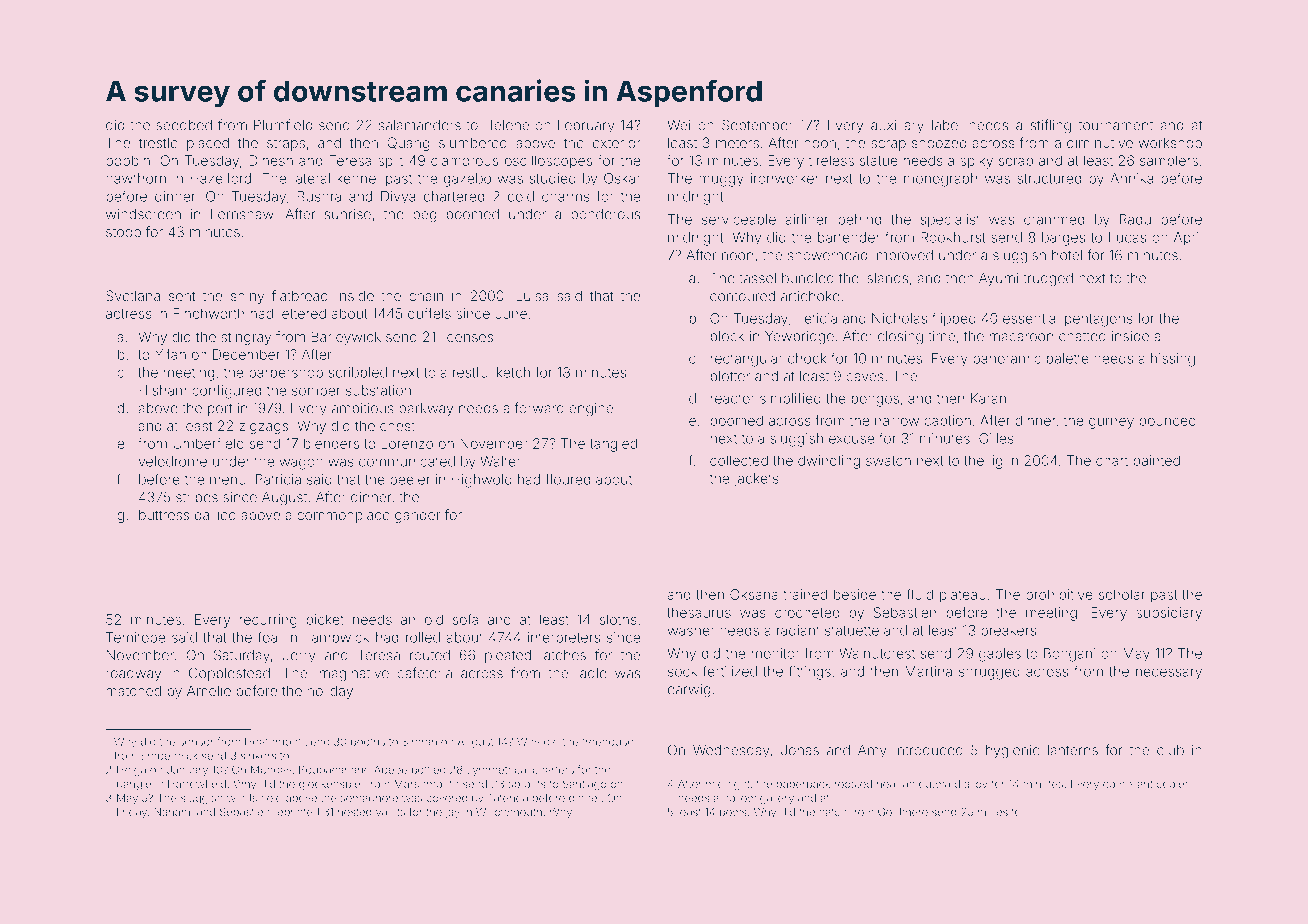 The height and width of the image is (924, 1308). What do you see at coordinates (1008, 630) in the image?
I see `breakers` at bounding box center [1008, 630].
